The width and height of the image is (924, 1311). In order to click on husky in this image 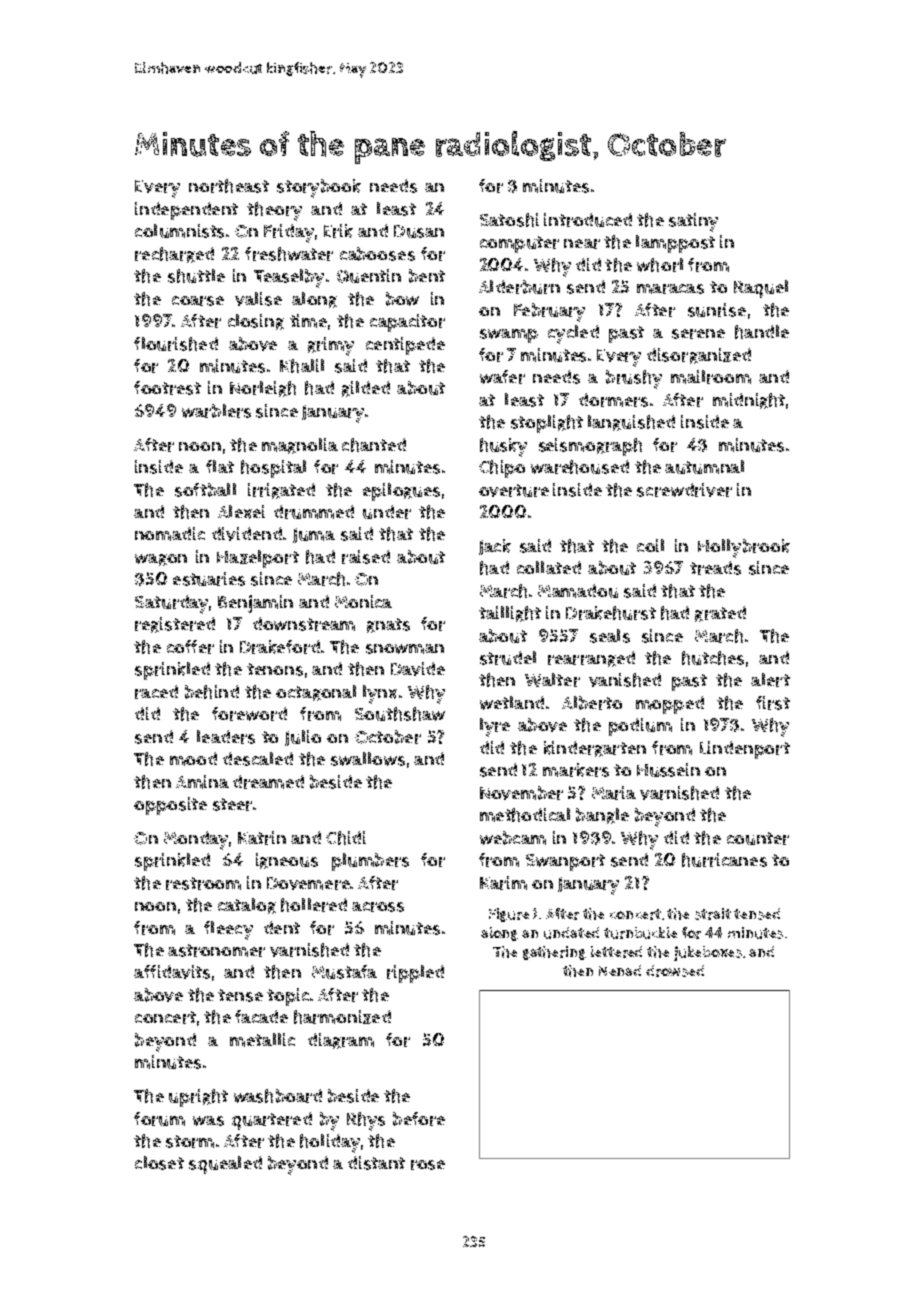, I will do `click(503, 447)`.
